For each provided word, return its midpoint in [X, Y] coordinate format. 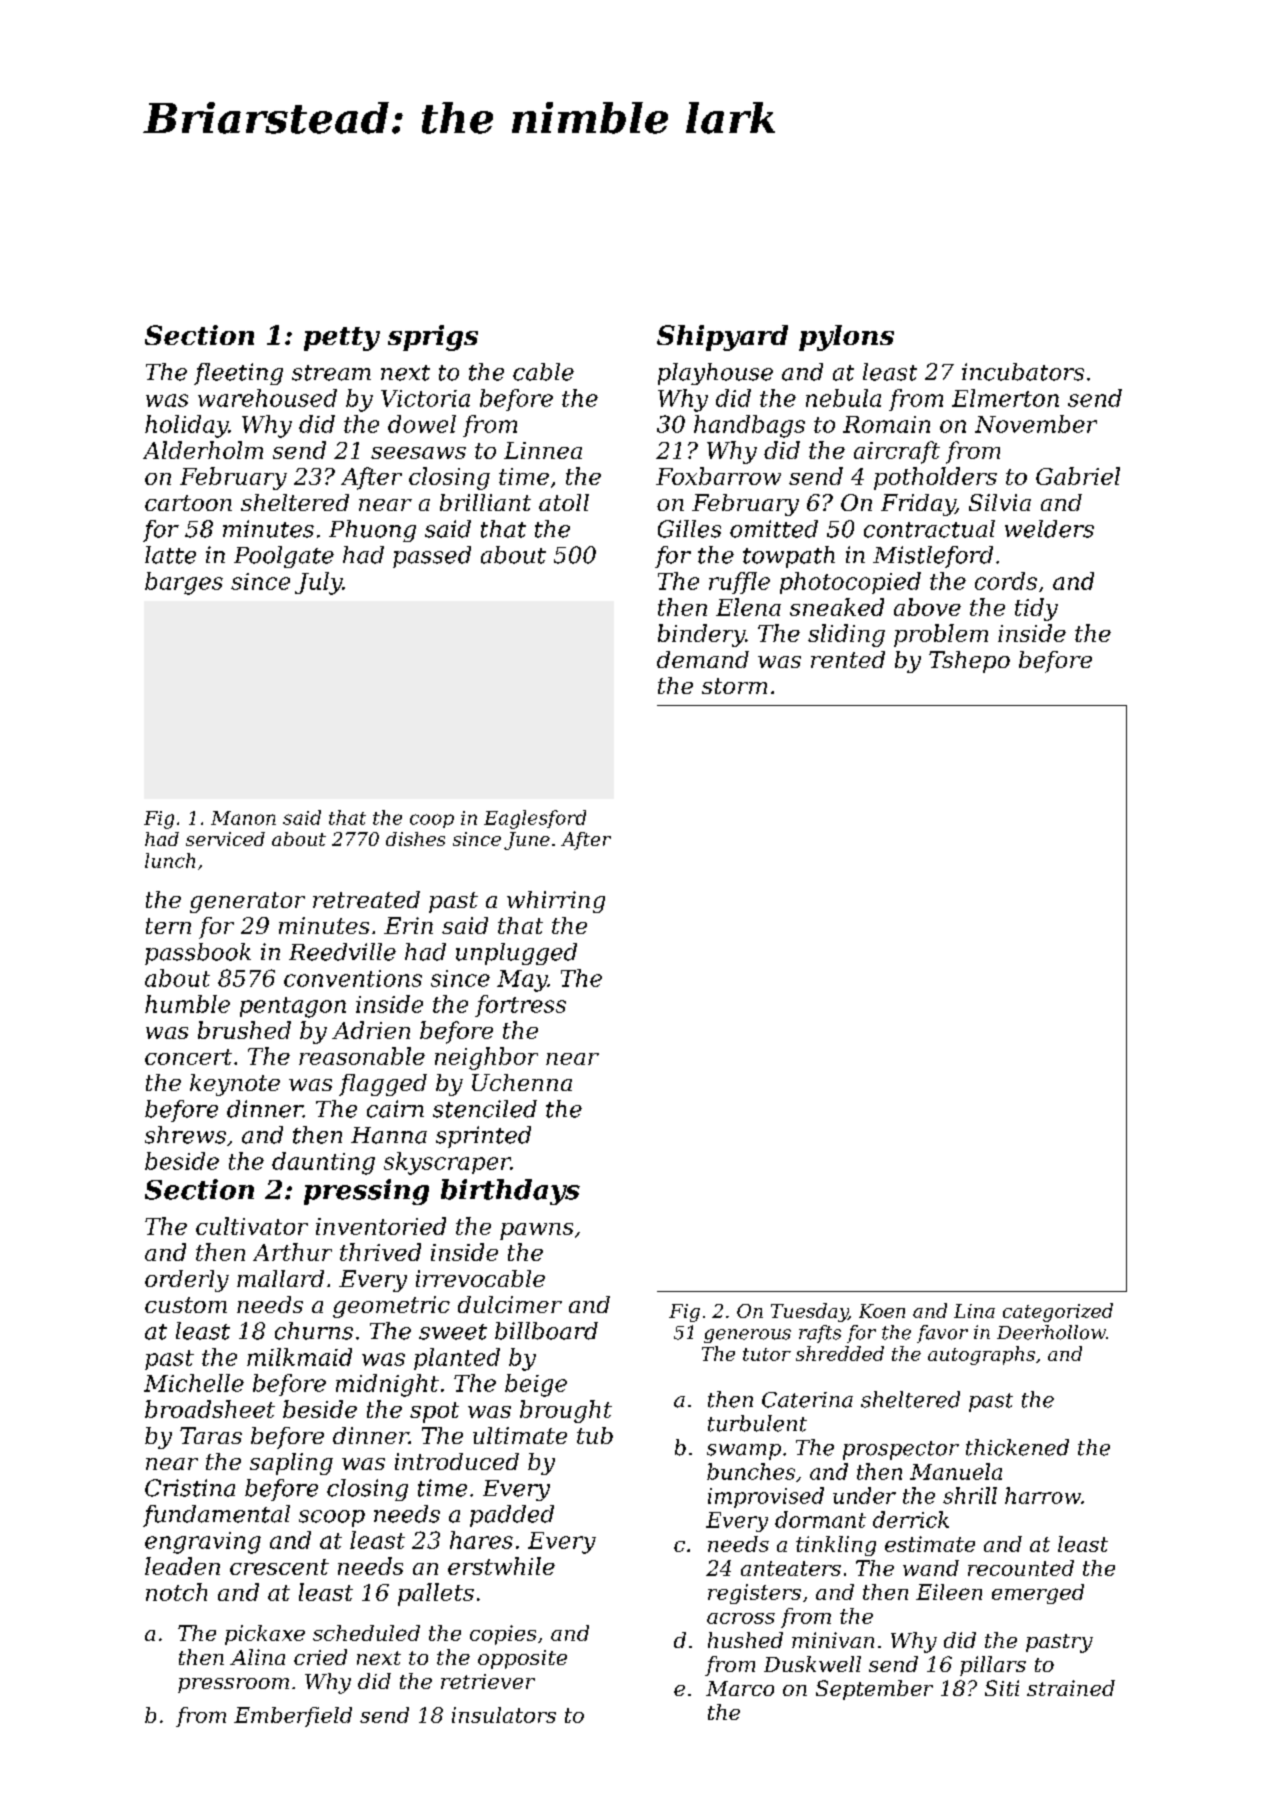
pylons [846, 338]
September [874, 1690]
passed [432, 557]
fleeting [238, 374]
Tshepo [969, 662]
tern [168, 926]
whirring [556, 902]
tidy [1036, 609]
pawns [536, 1231]
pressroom [233, 1685]
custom [186, 1305]
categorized [1058, 1312]
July [318, 583]
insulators [504, 1715]
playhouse [715, 374]
